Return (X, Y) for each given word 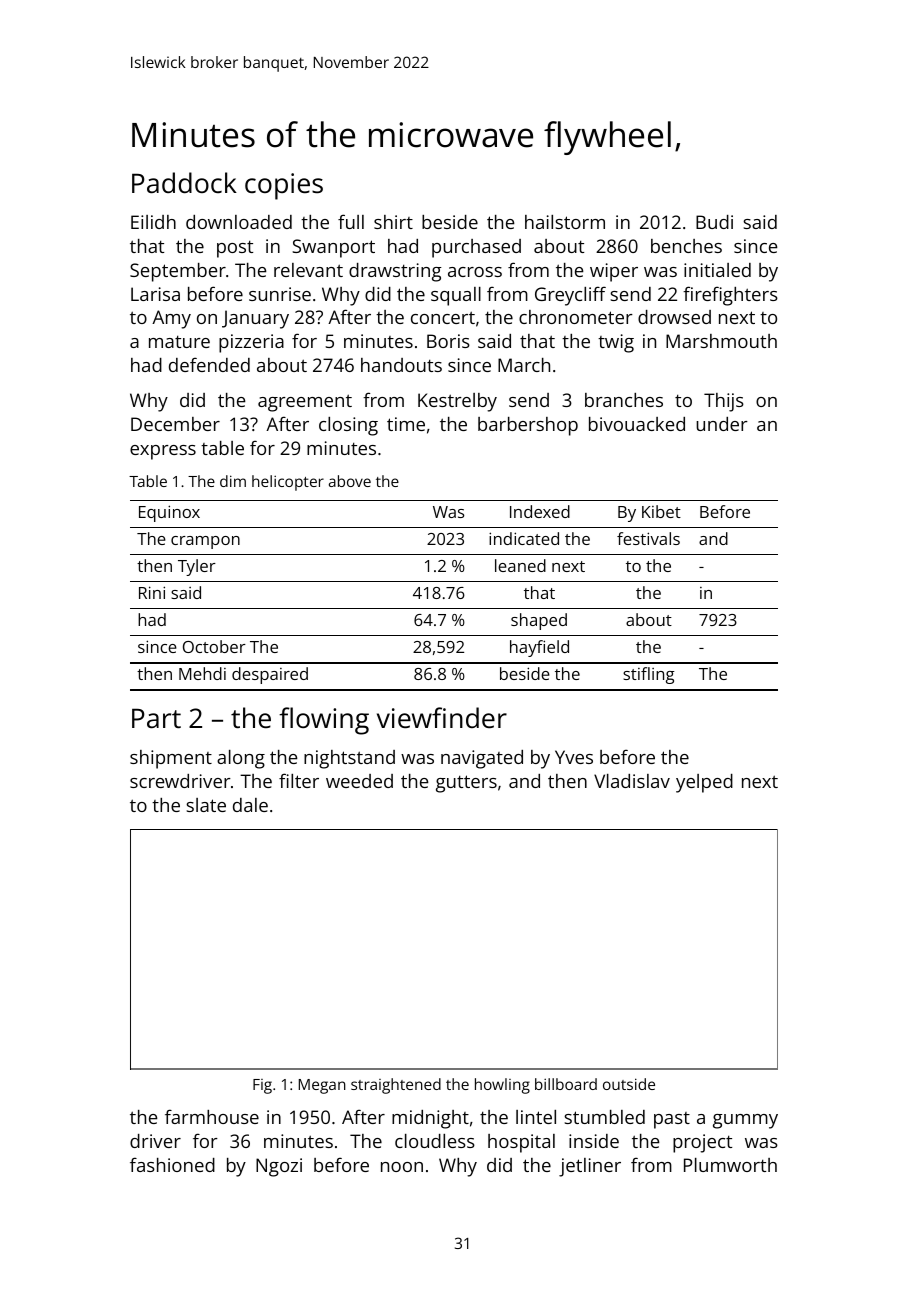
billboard (566, 1084)
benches (686, 246)
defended (209, 364)
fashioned (172, 1164)
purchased (476, 248)
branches (624, 400)
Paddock (184, 182)
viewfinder (442, 717)
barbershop (528, 426)
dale (250, 805)
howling (502, 1086)
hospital (521, 1143)
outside (629, 1084)
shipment (171, 759)
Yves (574, 757)
